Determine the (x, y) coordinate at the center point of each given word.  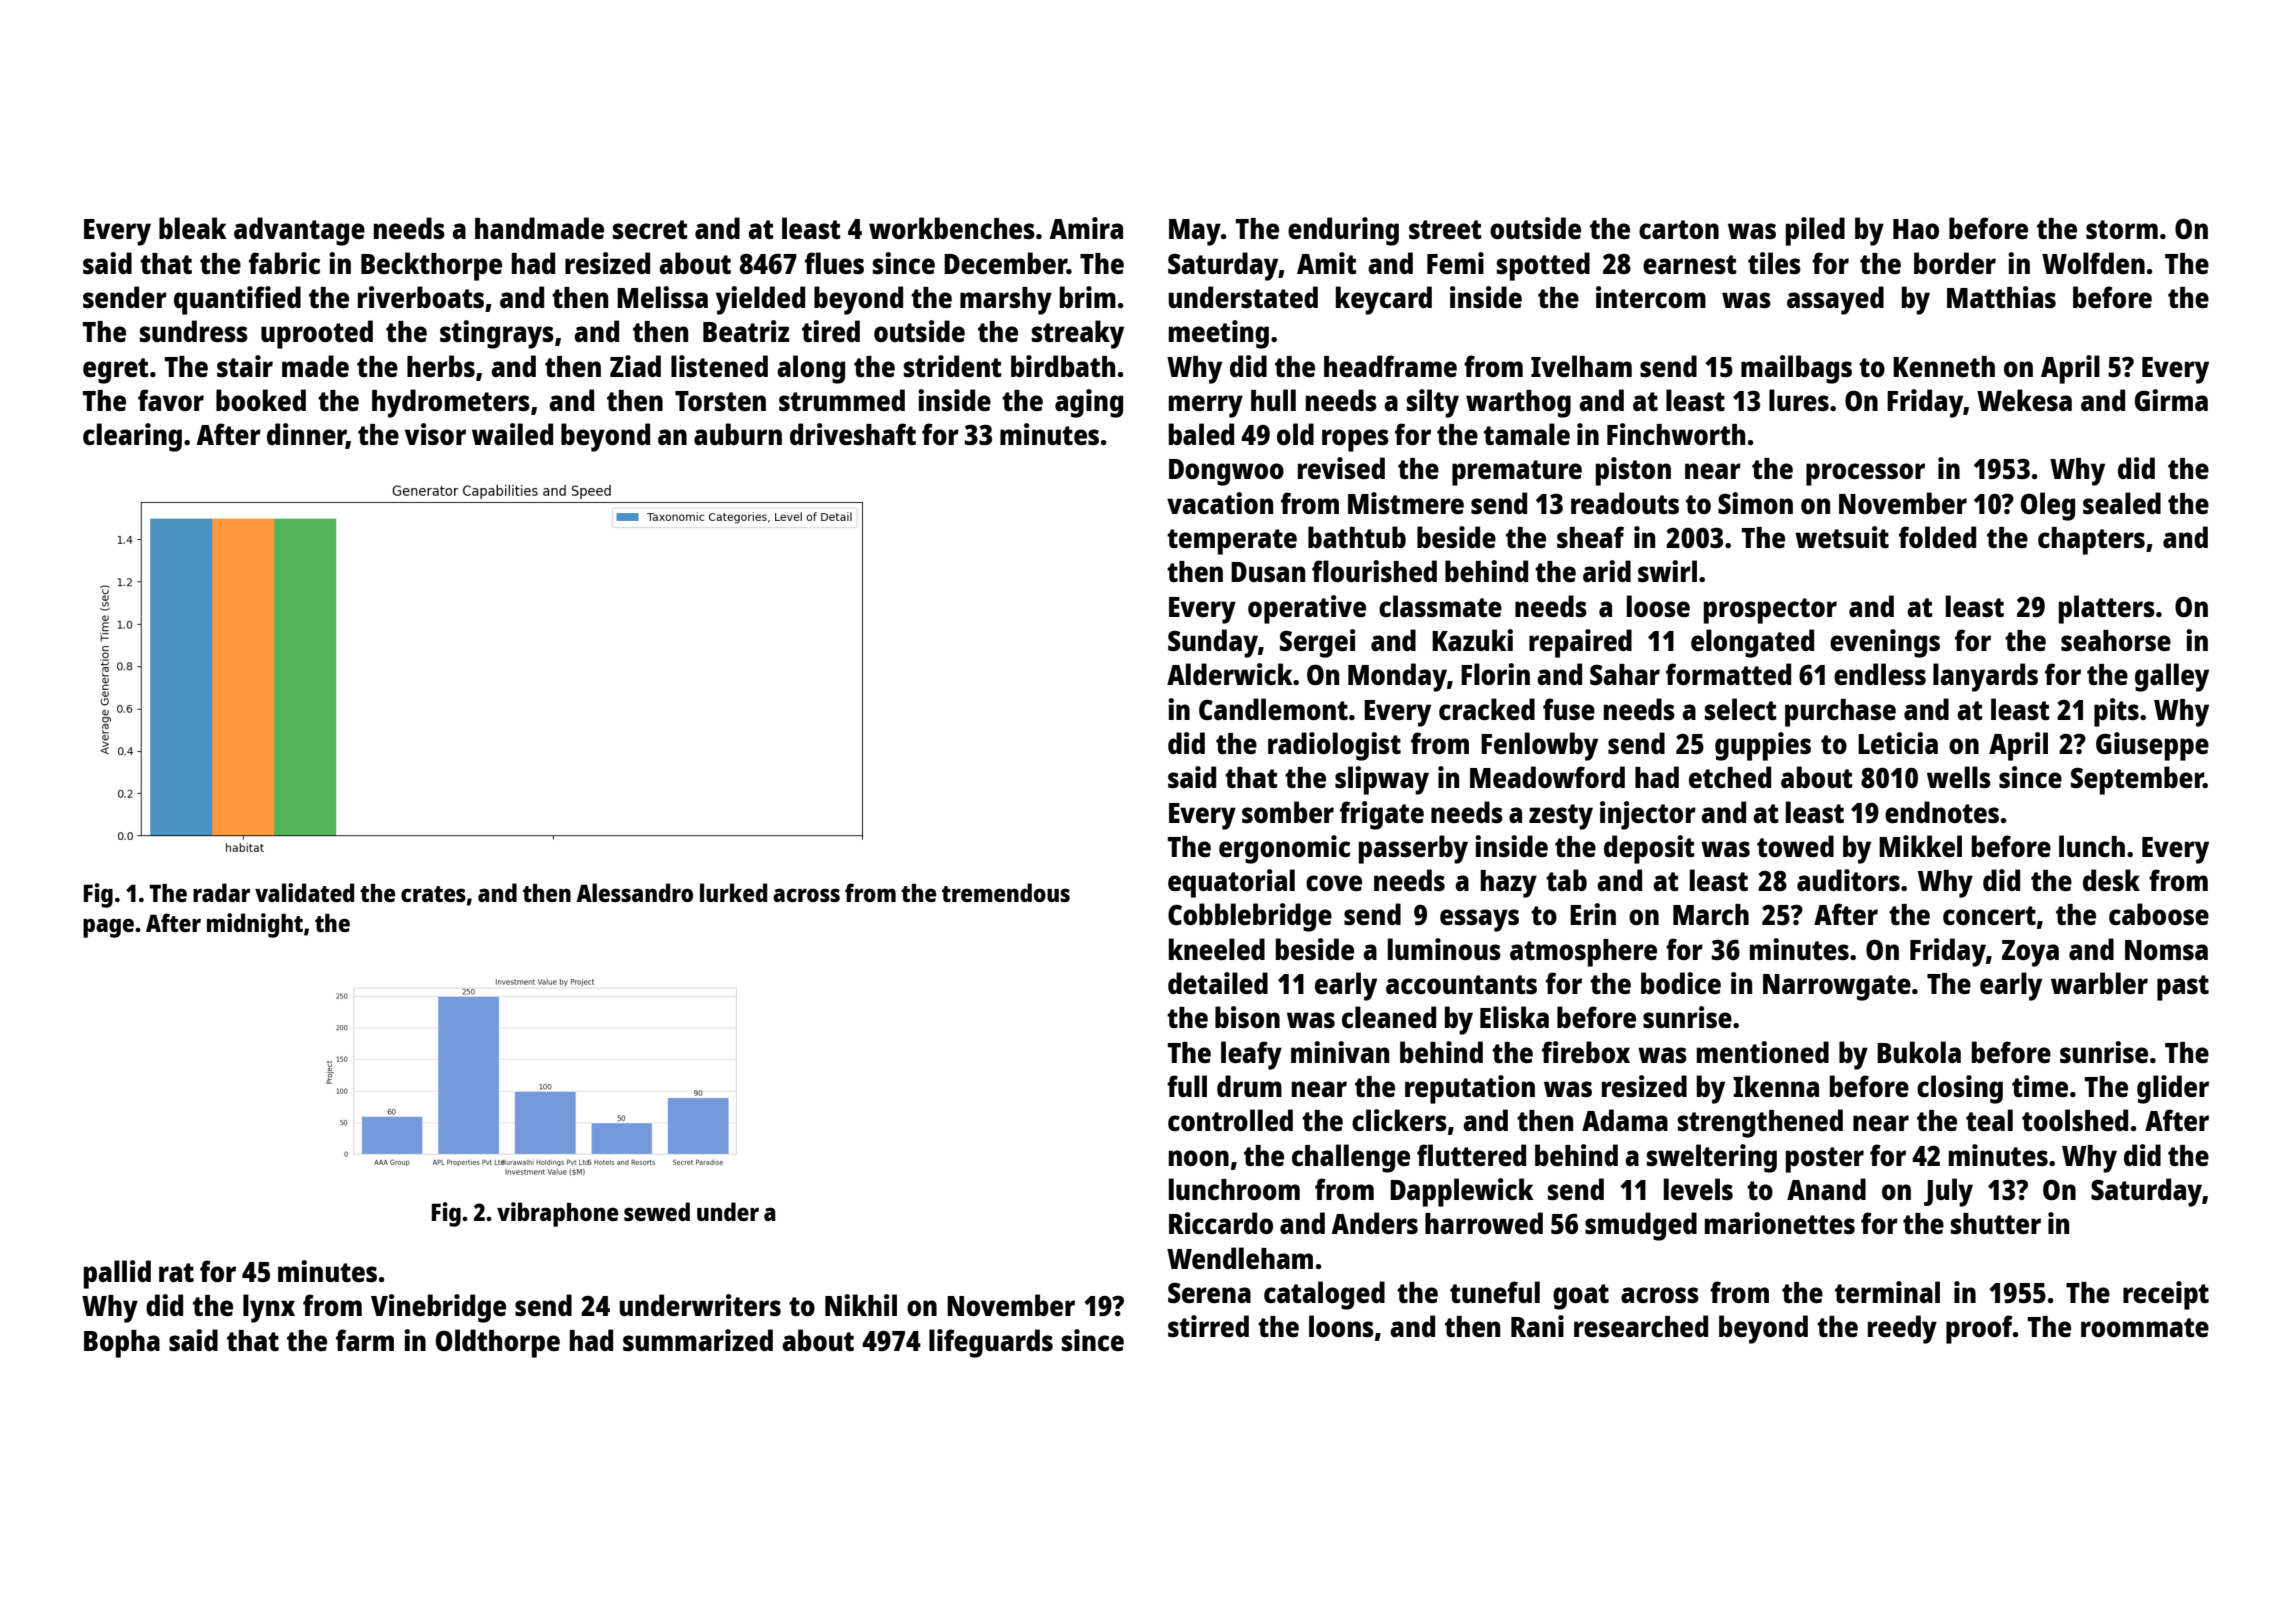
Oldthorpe (498, 1343)
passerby (1413, 849)
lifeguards (991, 1343)
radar (221, 892)
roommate (2145, 1327)
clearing (132, 437)
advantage (299, 231)
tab (1566, 880)
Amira (1086, 228)
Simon (1755, 503)
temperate (1232, 542)
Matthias (2001, 297)
